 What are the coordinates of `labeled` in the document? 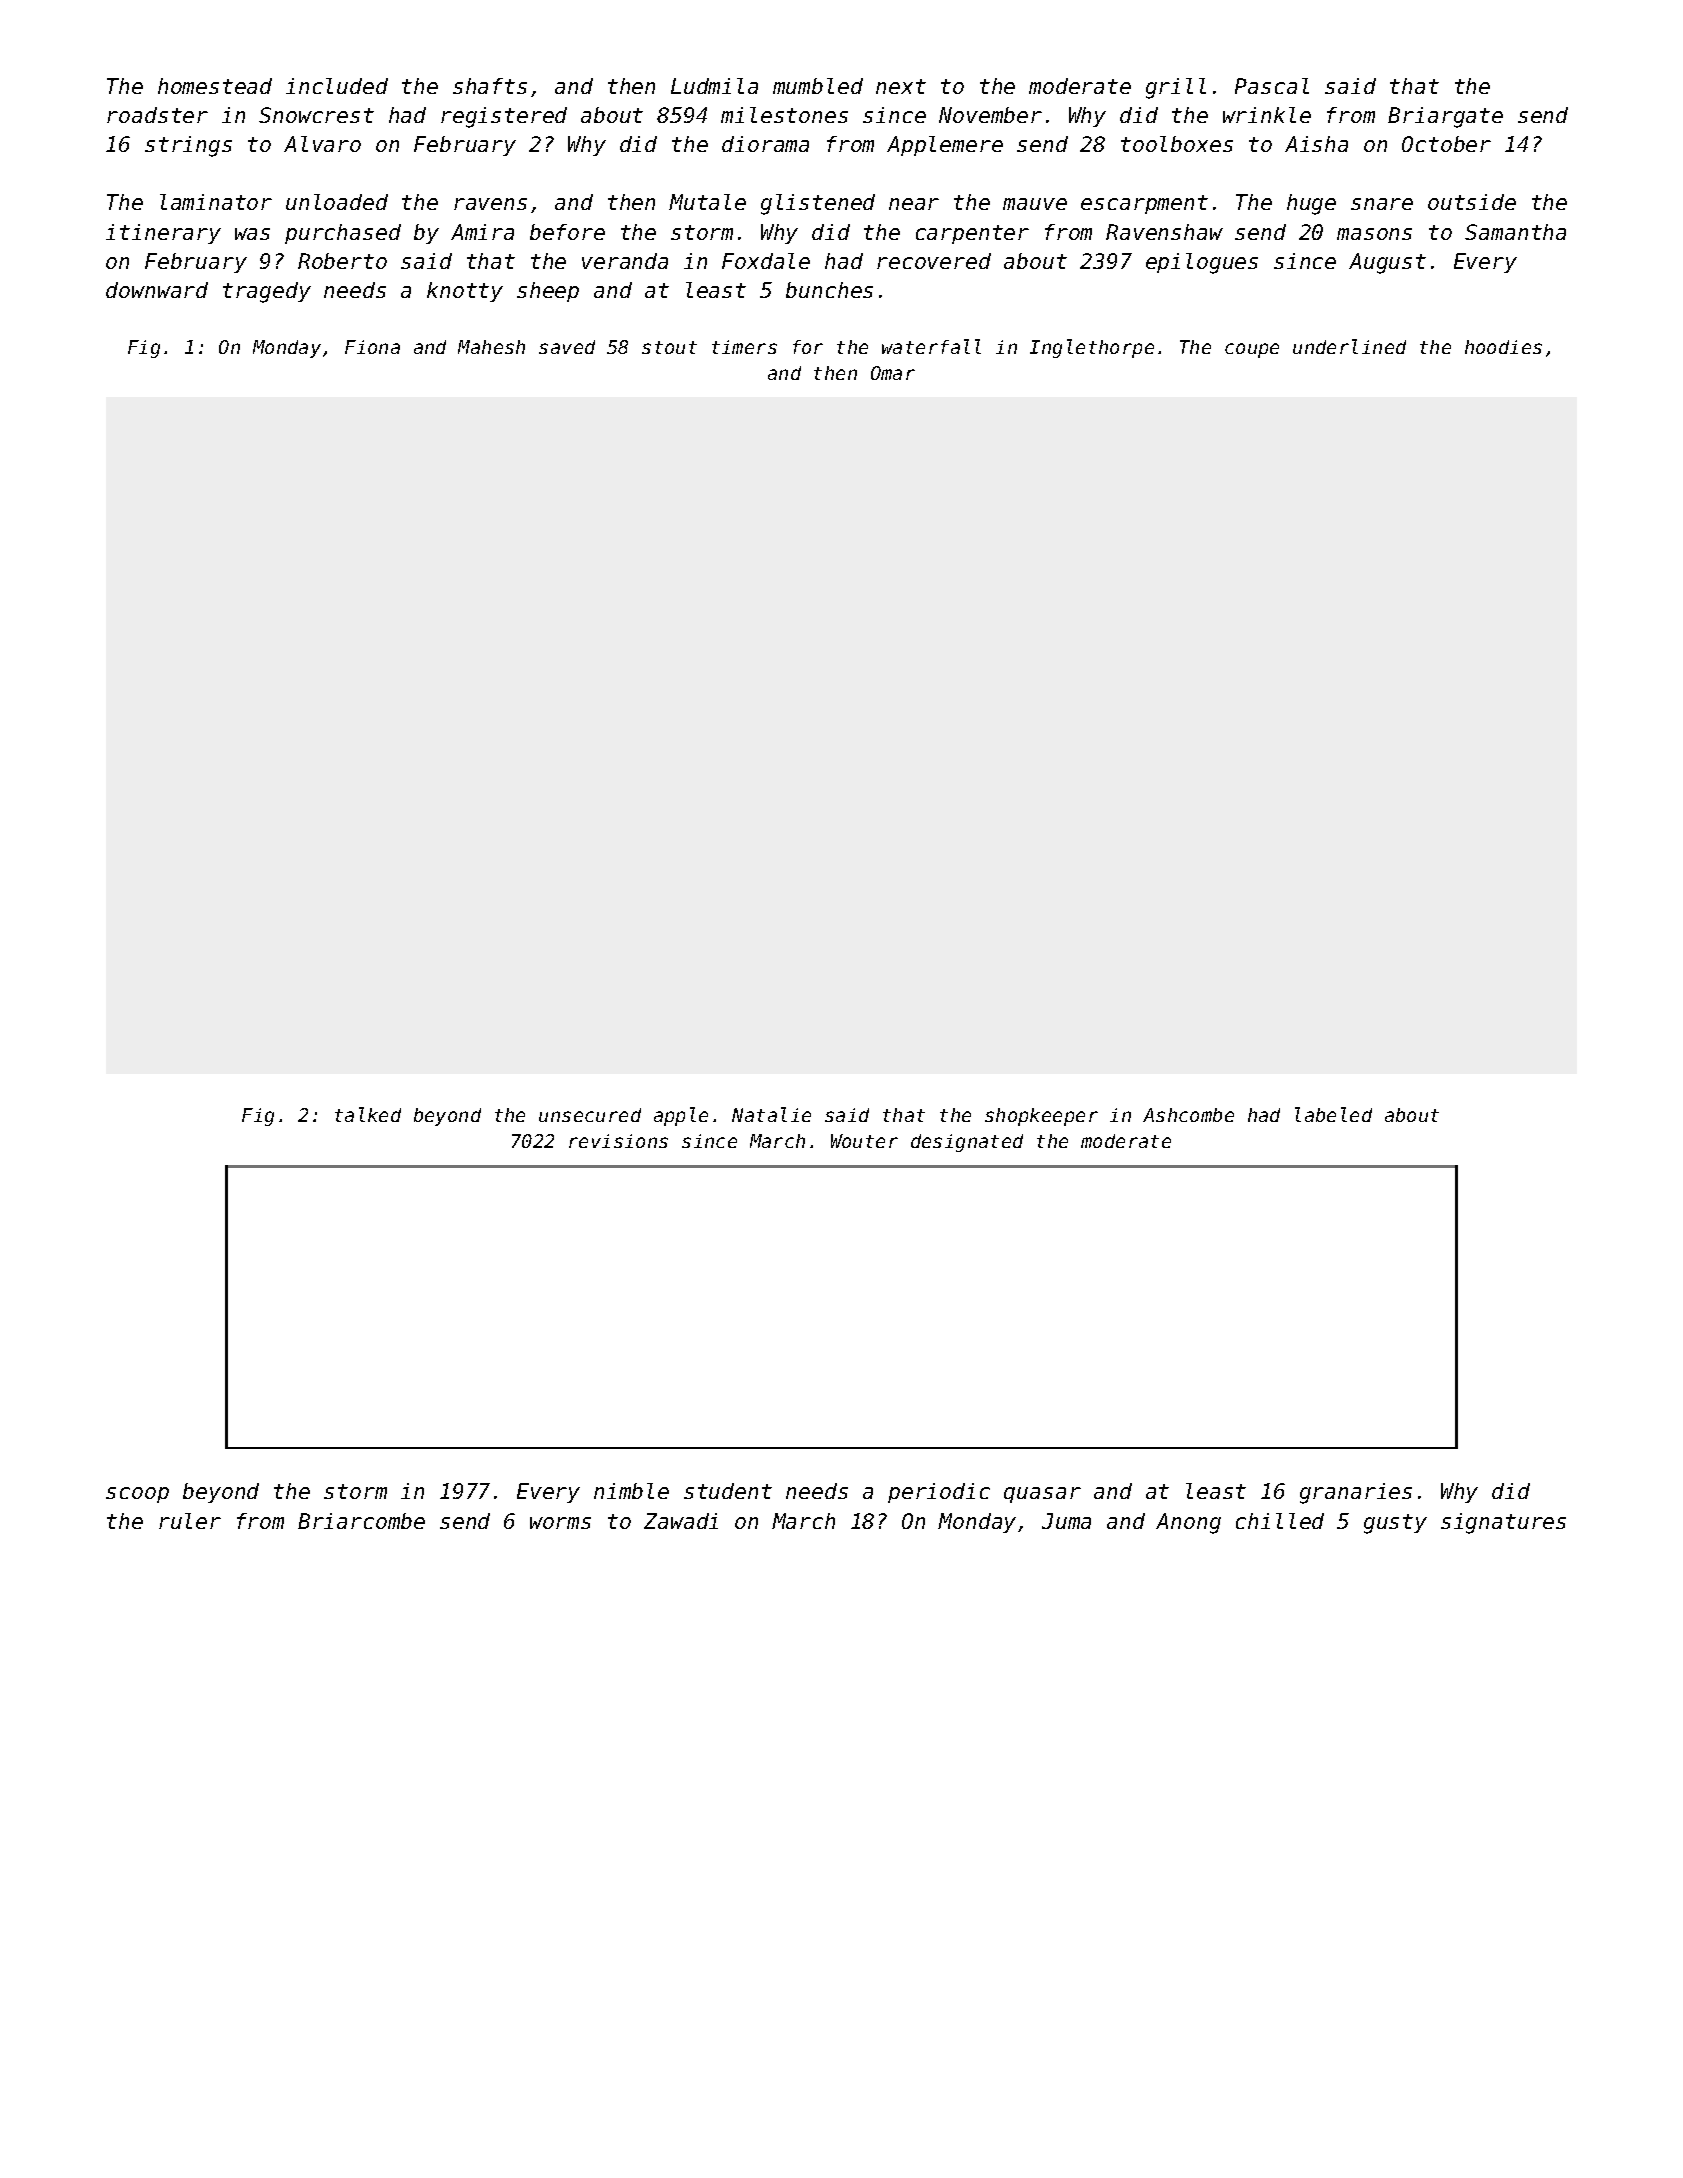 It's located at (1333, 1114).
